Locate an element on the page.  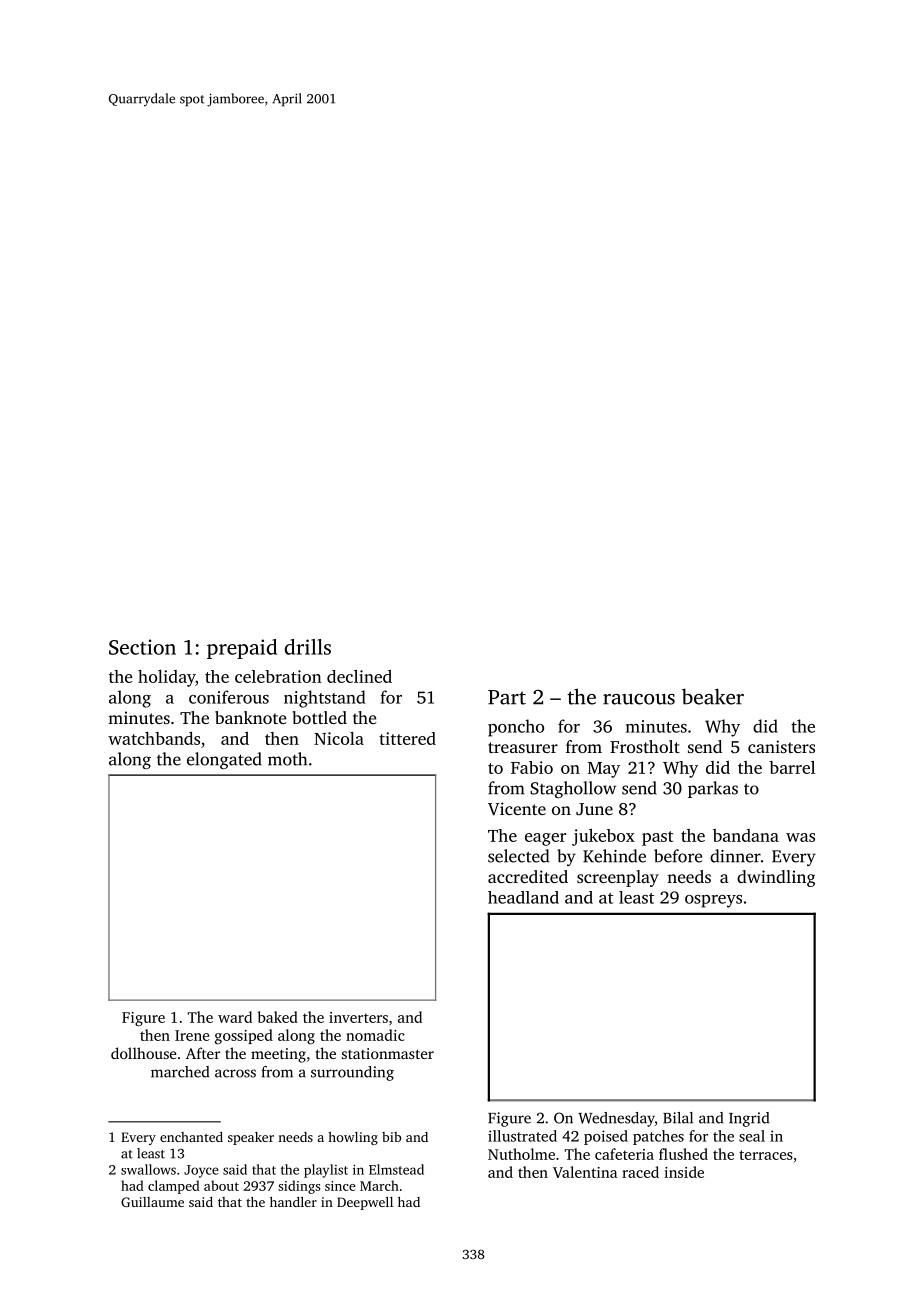
dwindling is located at coordinates (776, 878).
